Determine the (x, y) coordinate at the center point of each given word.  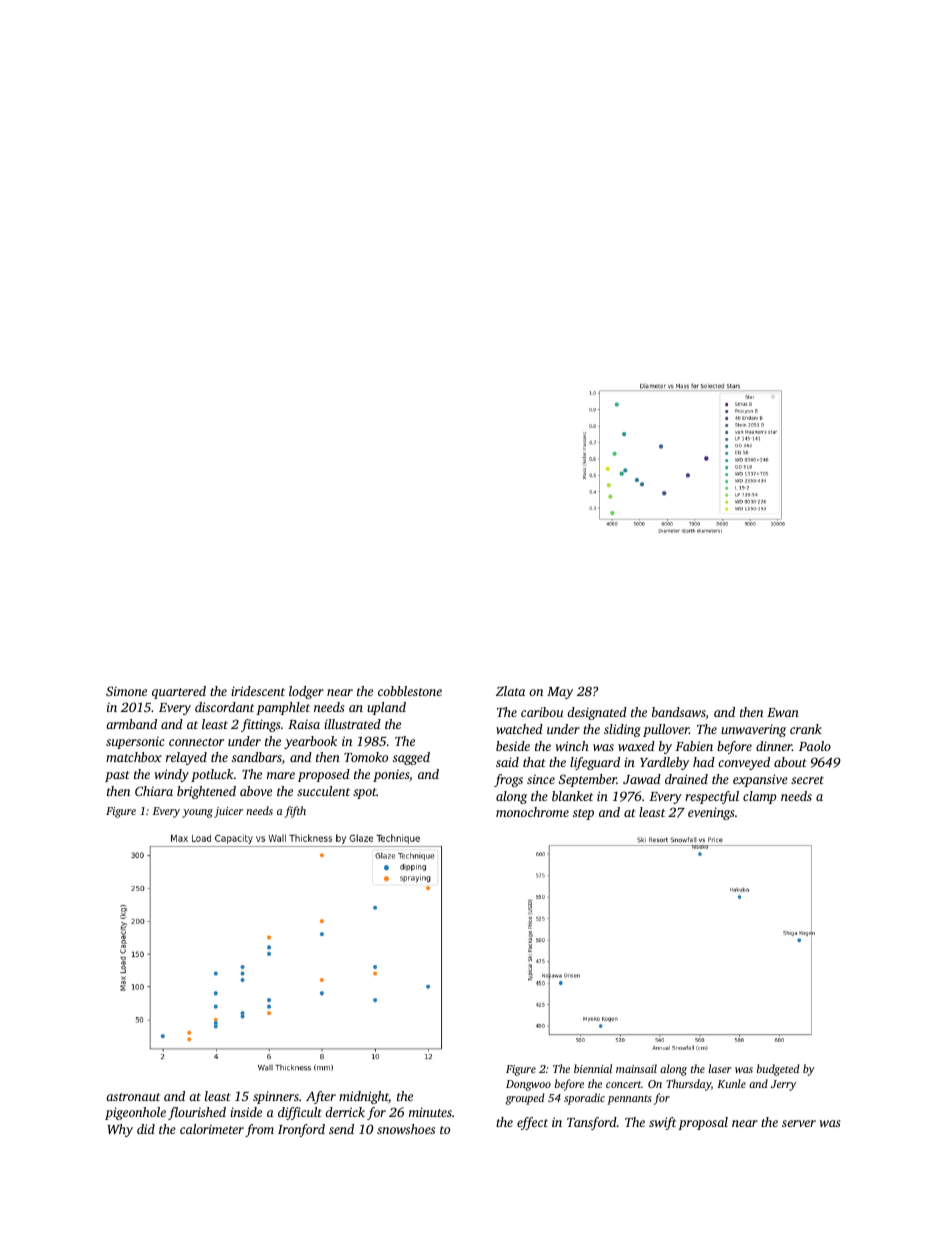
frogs (508, 780)
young (197, 813)
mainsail (636, 1068)
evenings (711, 813)
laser (720, 1068)
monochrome (532, 812)
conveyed (744, 763)
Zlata (510, 691)
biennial (593, 1068)
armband (131, 724)
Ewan (783, 712)
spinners (276, 1097)
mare (281, 775)
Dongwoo (528, 1085)
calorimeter (212, 1129)
